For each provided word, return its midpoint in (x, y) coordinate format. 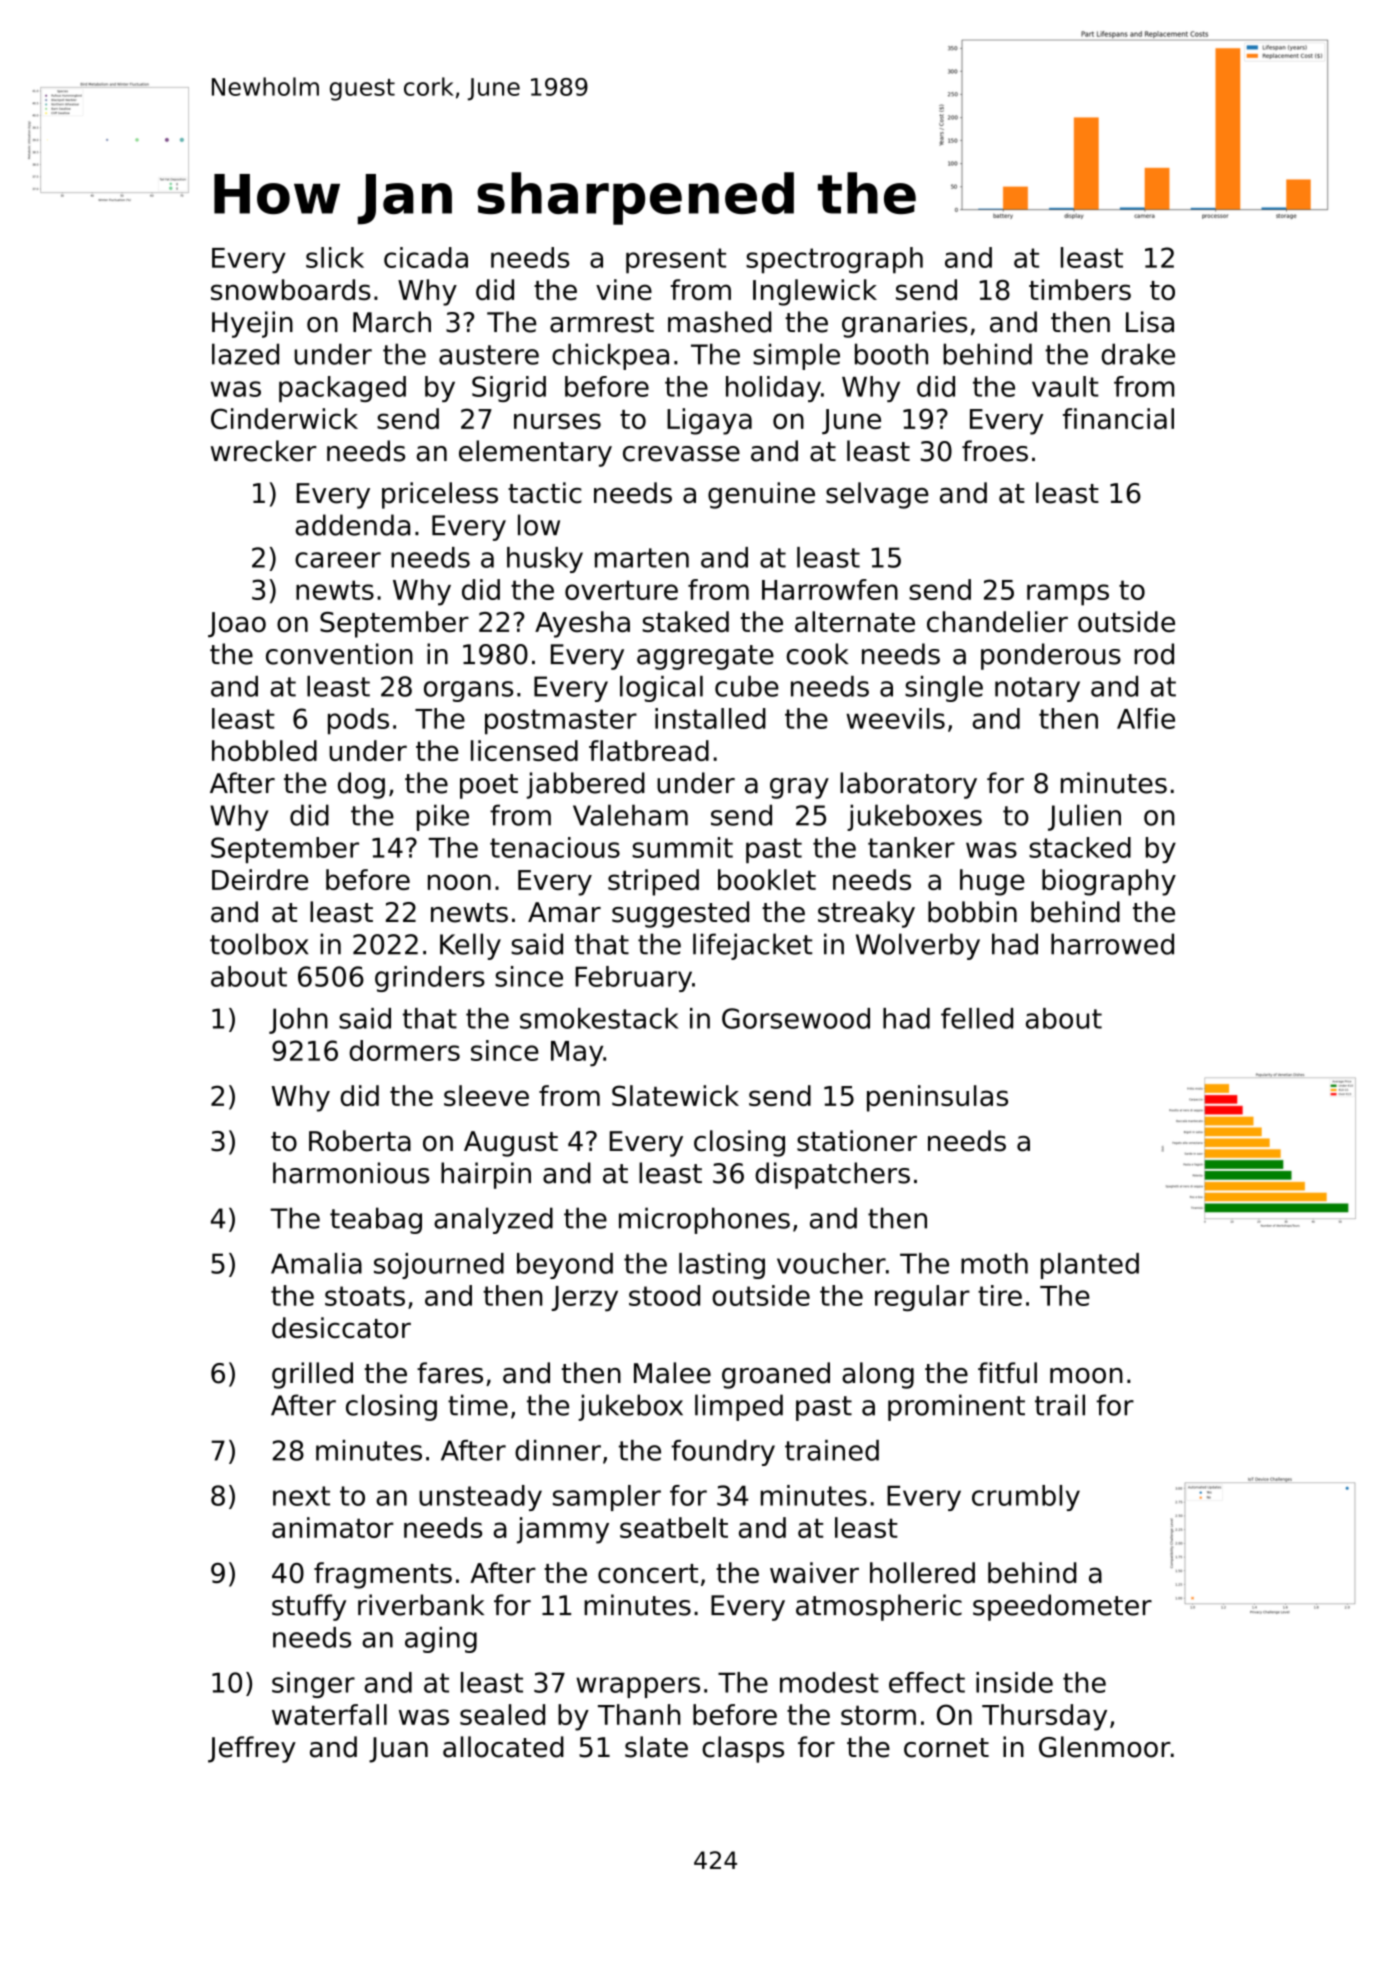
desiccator (341, 1327)
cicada (426, 257)
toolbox (259, 944)
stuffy (309, 1607)
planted (1090, 1266)
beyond (565, 1266)
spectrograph (834, 260)
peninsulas (937, 1098)
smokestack (599, 1018)
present (676, 261)
